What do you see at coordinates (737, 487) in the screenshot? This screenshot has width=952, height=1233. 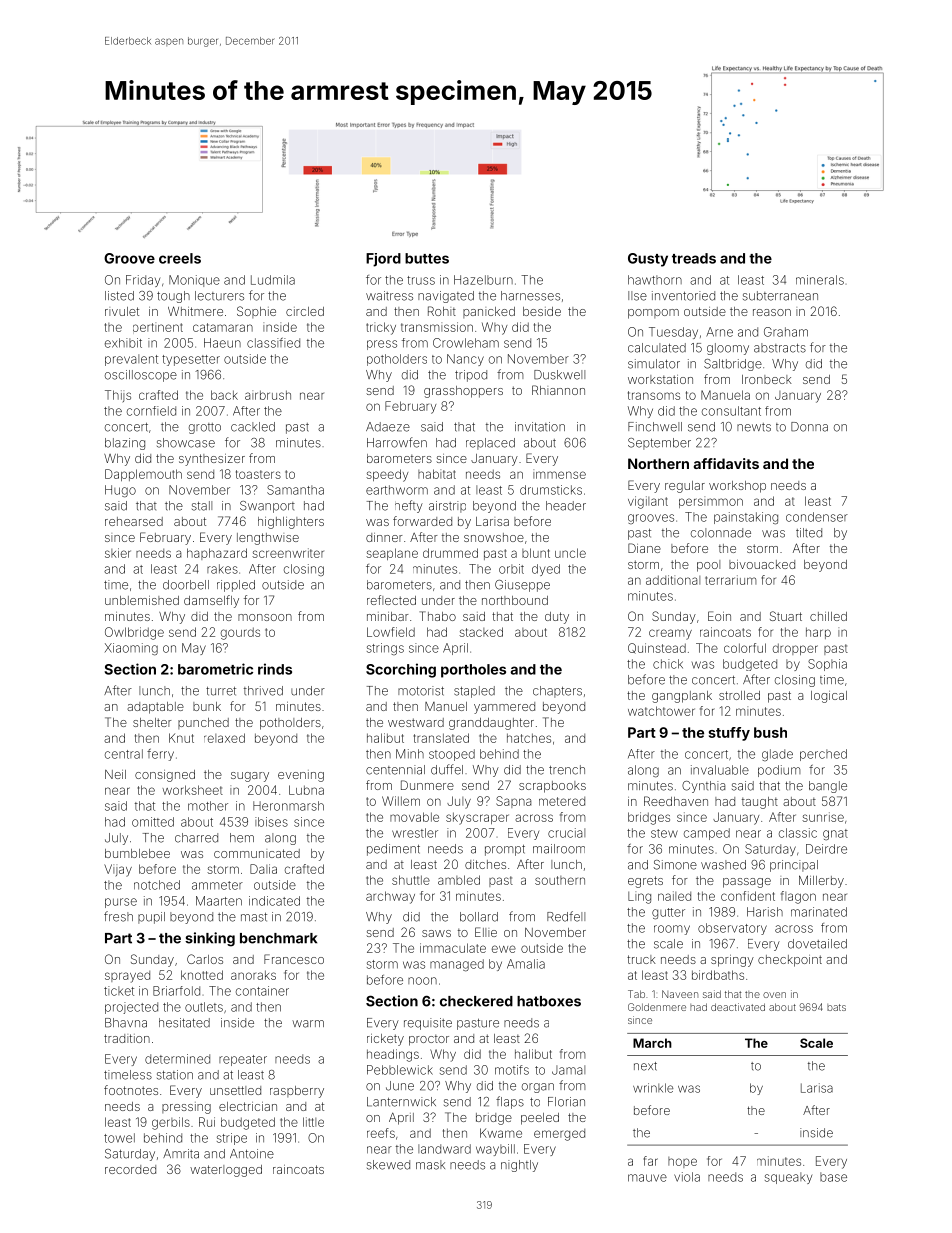 I see `workshop` at bounding box center [737, 487].
